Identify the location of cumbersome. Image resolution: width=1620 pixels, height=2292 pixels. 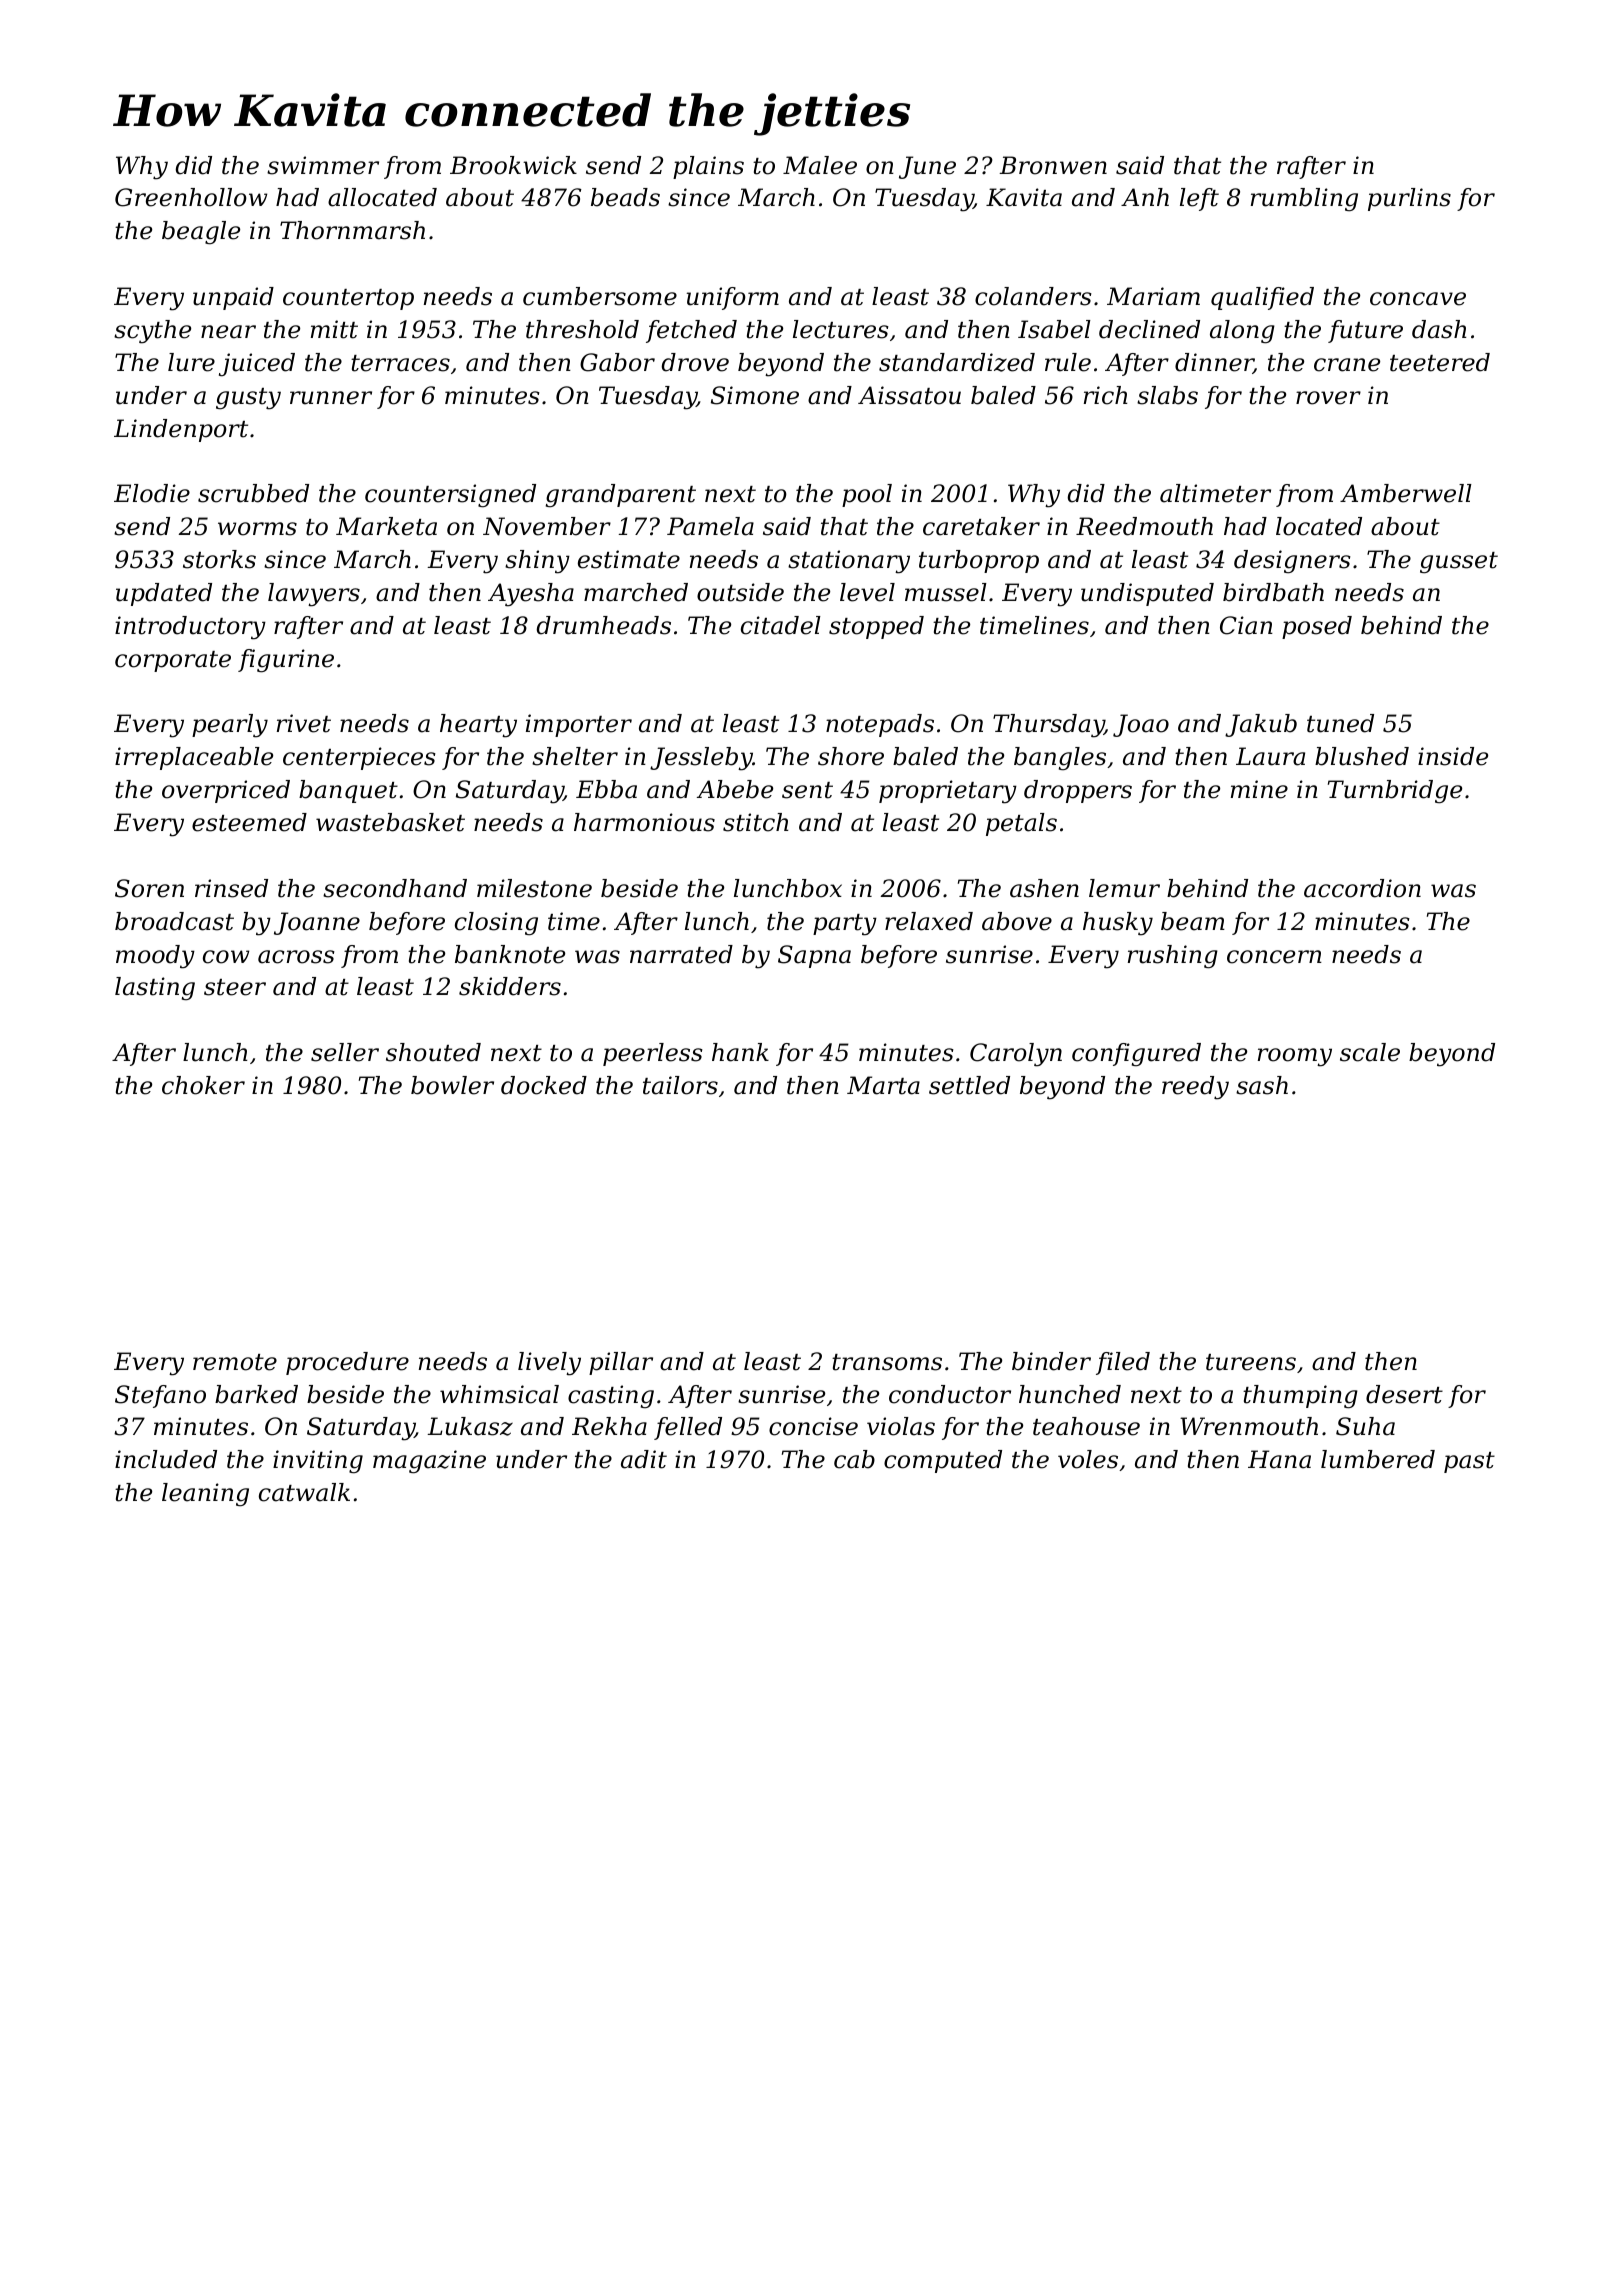
(600, 296).
